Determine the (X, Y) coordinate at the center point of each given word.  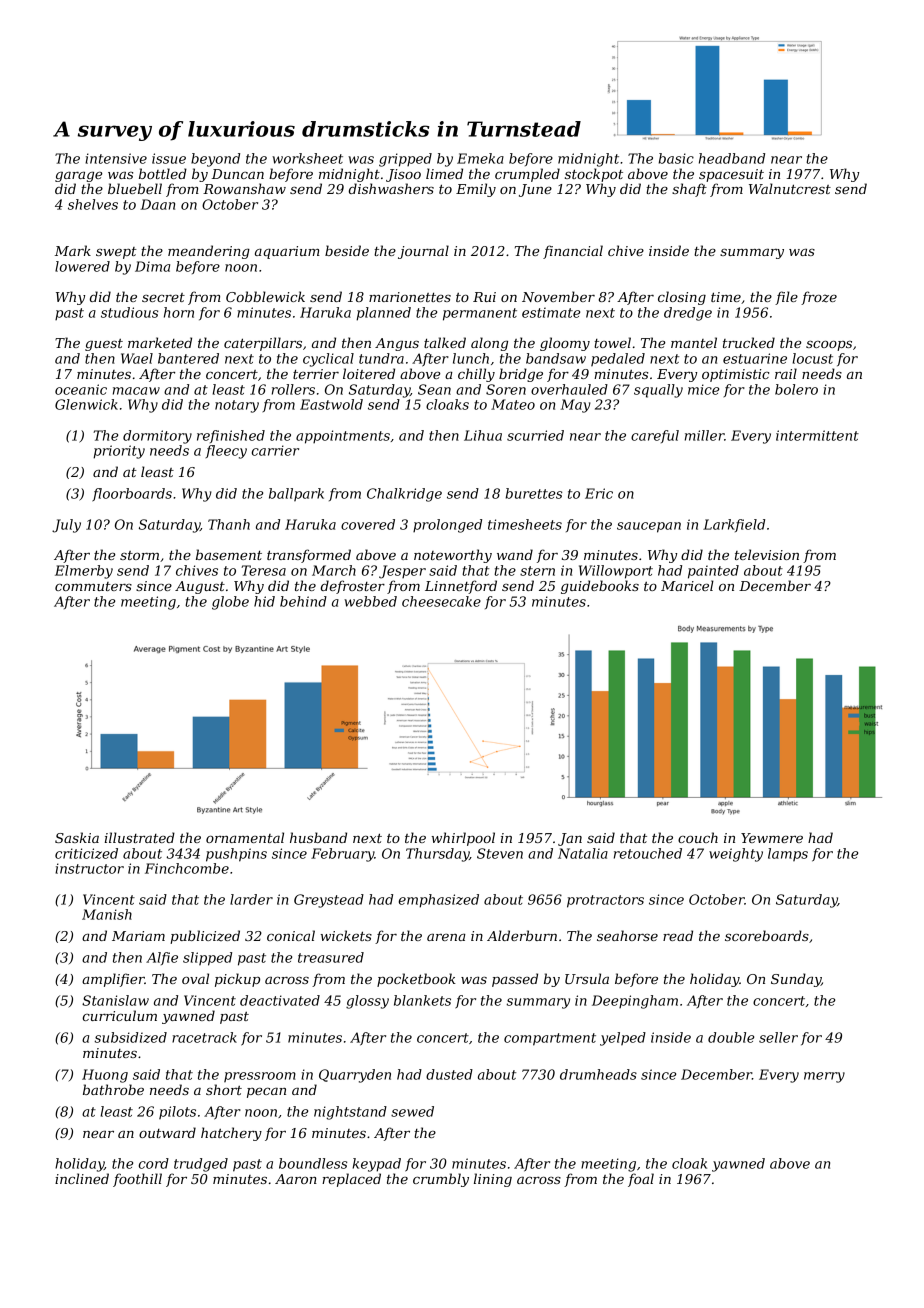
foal (641, 1180)
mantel (694, 342)
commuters (93, 586)
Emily (476, 190)
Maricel (687, 585)
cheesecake (441, 601)
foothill (137, 1180)
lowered (82, 266)
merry (824, 1077)
